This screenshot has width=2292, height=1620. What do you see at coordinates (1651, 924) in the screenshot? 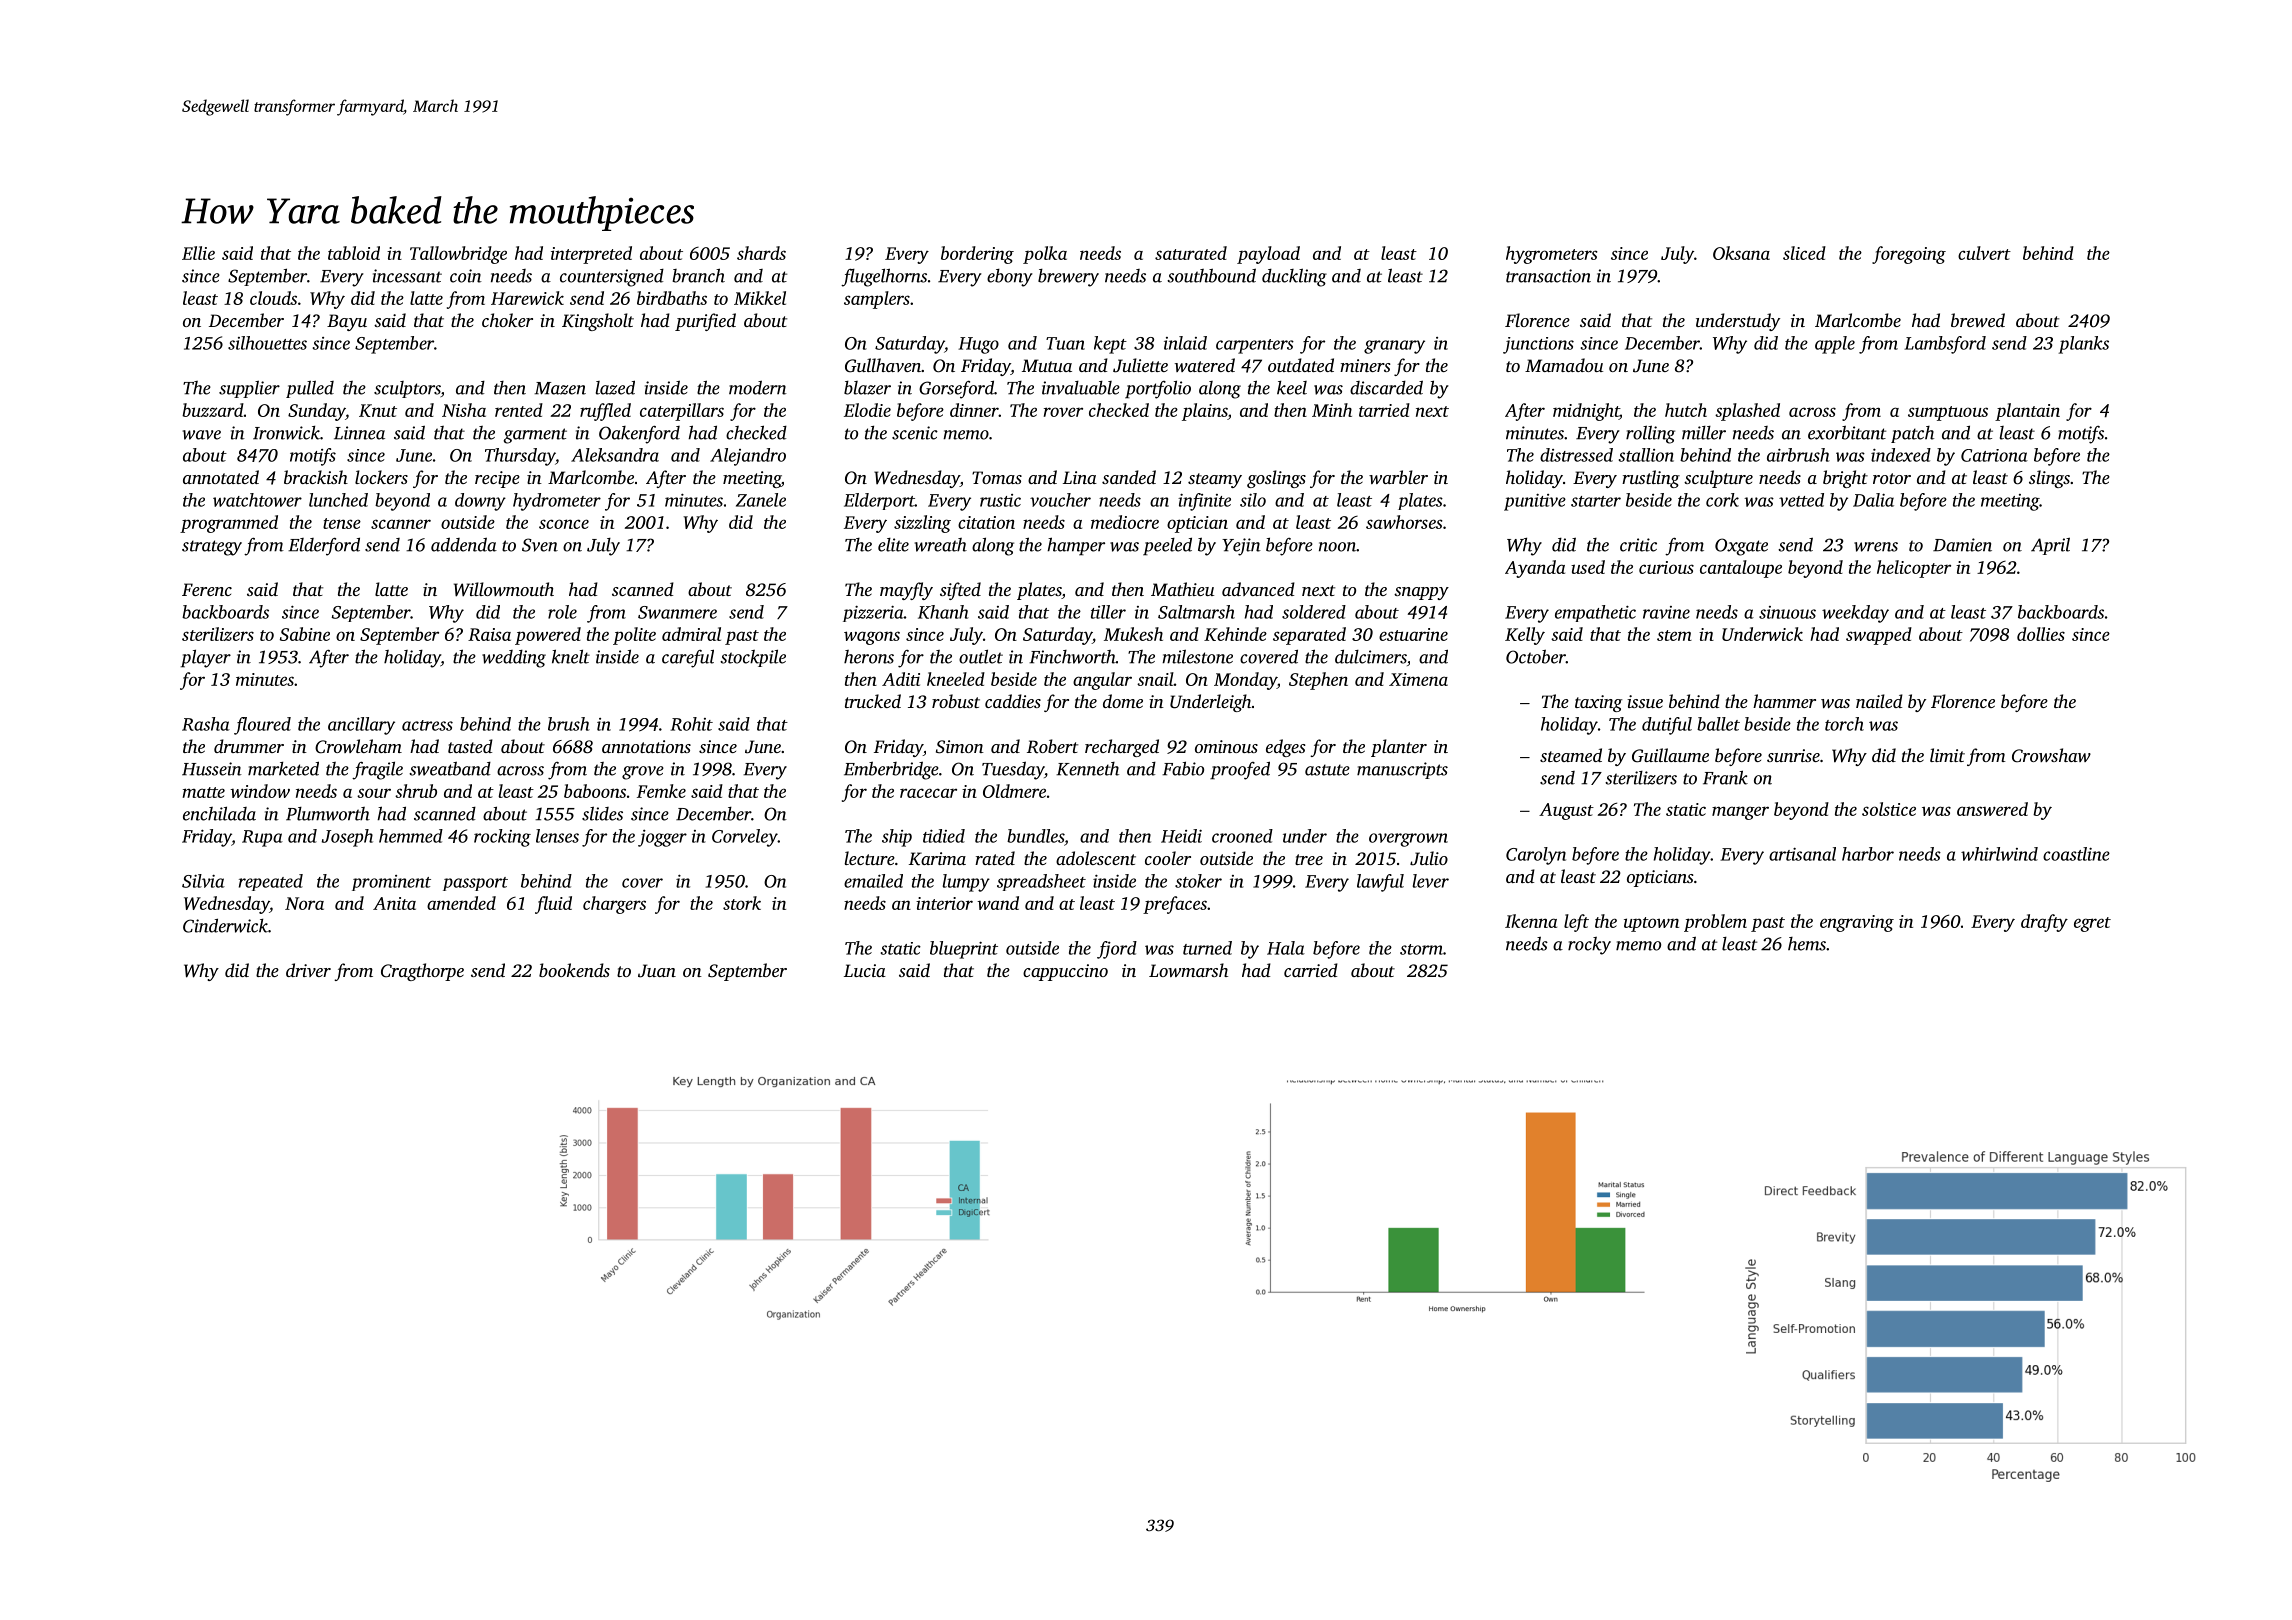
I see `uptown` at bounding box center [1651, 924].
